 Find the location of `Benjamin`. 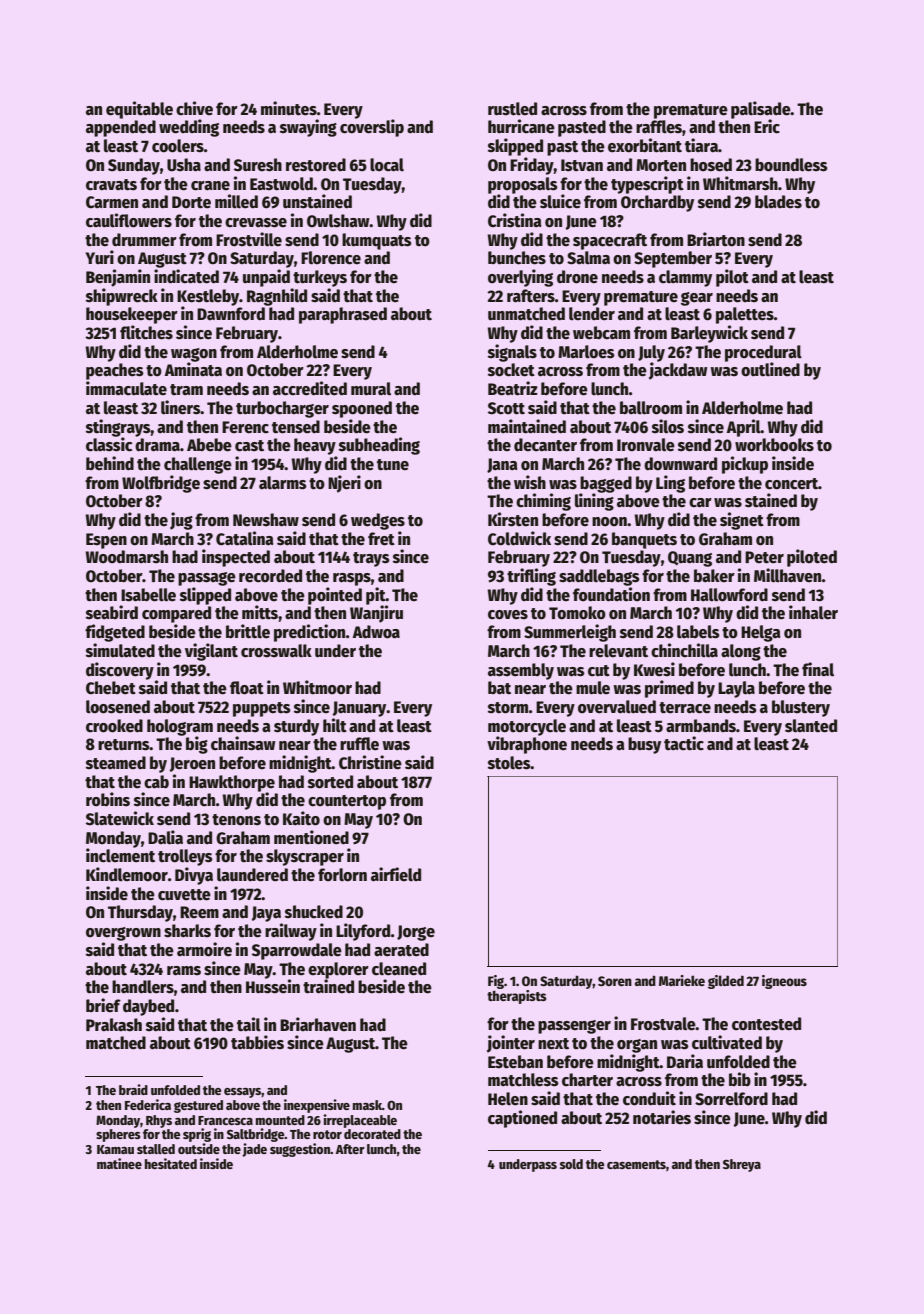

Benjamin is located at coordinates (118, 278).
